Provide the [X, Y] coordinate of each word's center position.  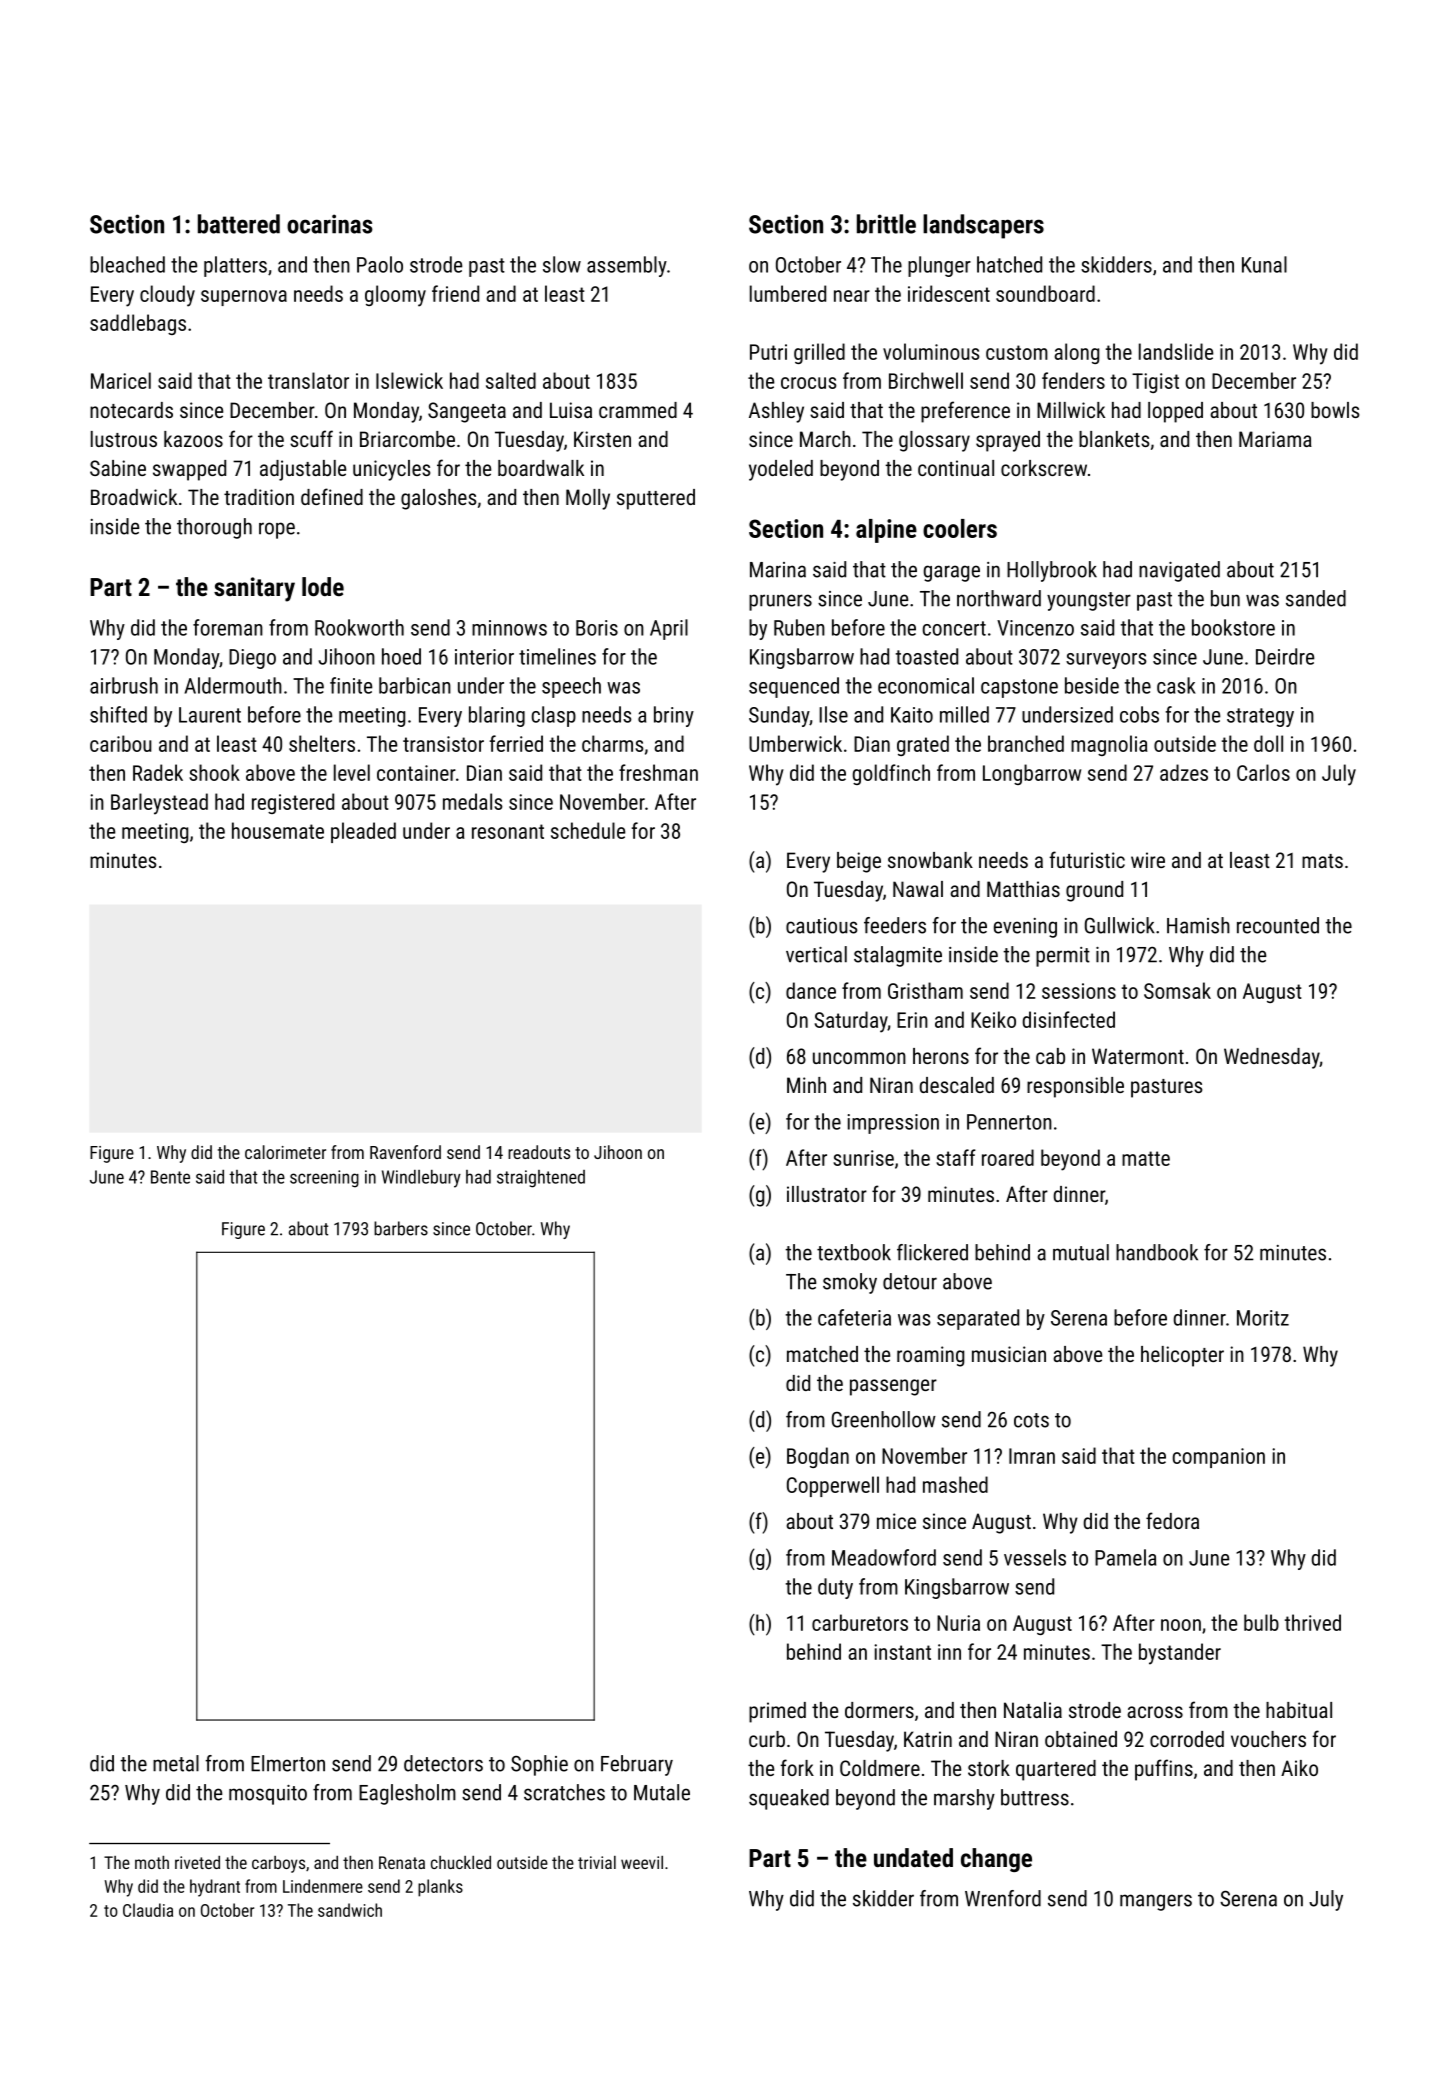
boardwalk [541, 468]
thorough [214, 528]
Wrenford [1003, 1898]
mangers [1156, 1902]
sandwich [350, 1910]
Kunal [1264, 264]
